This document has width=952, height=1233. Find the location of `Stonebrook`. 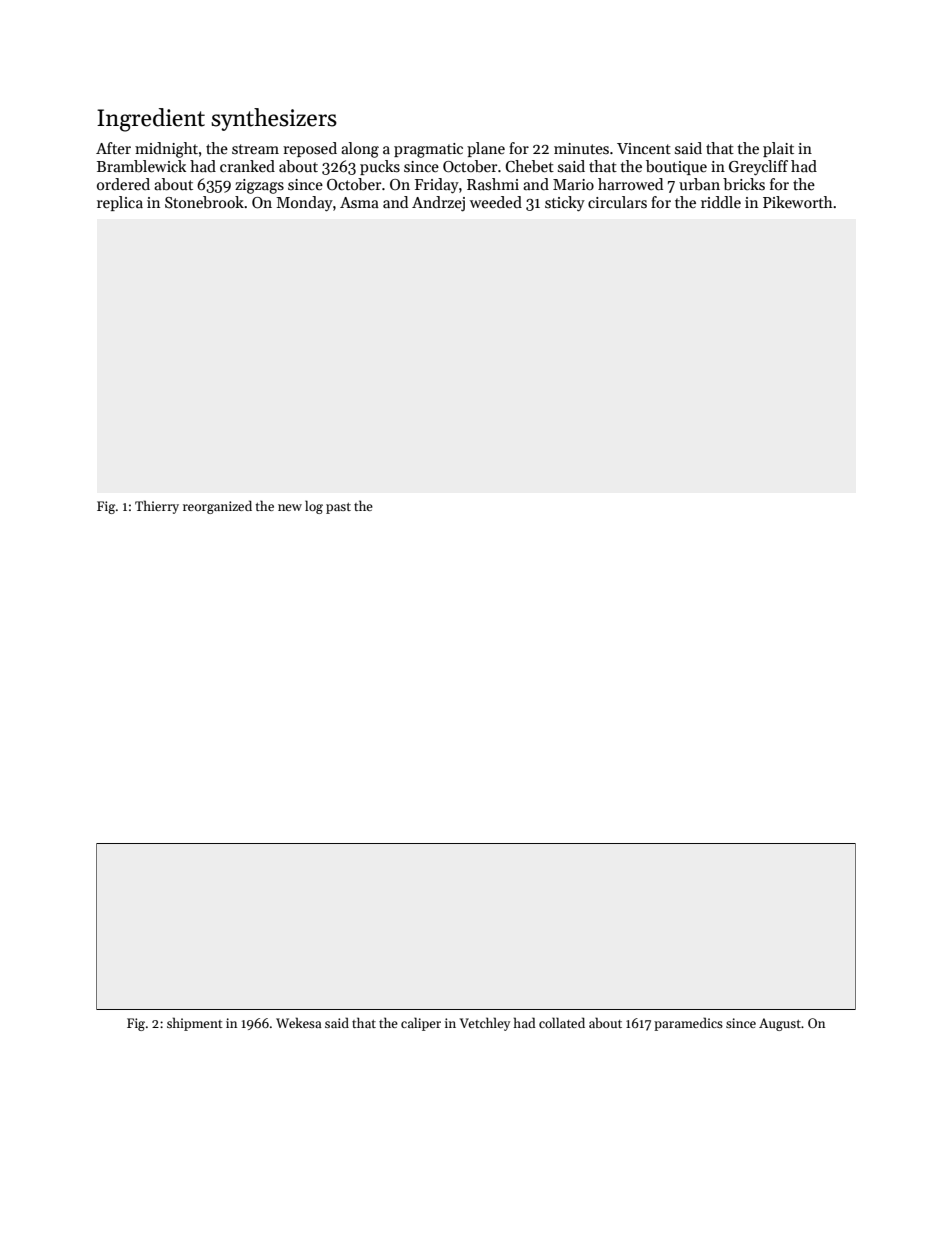

Stonebrook is located at coordinates (204, 202).
